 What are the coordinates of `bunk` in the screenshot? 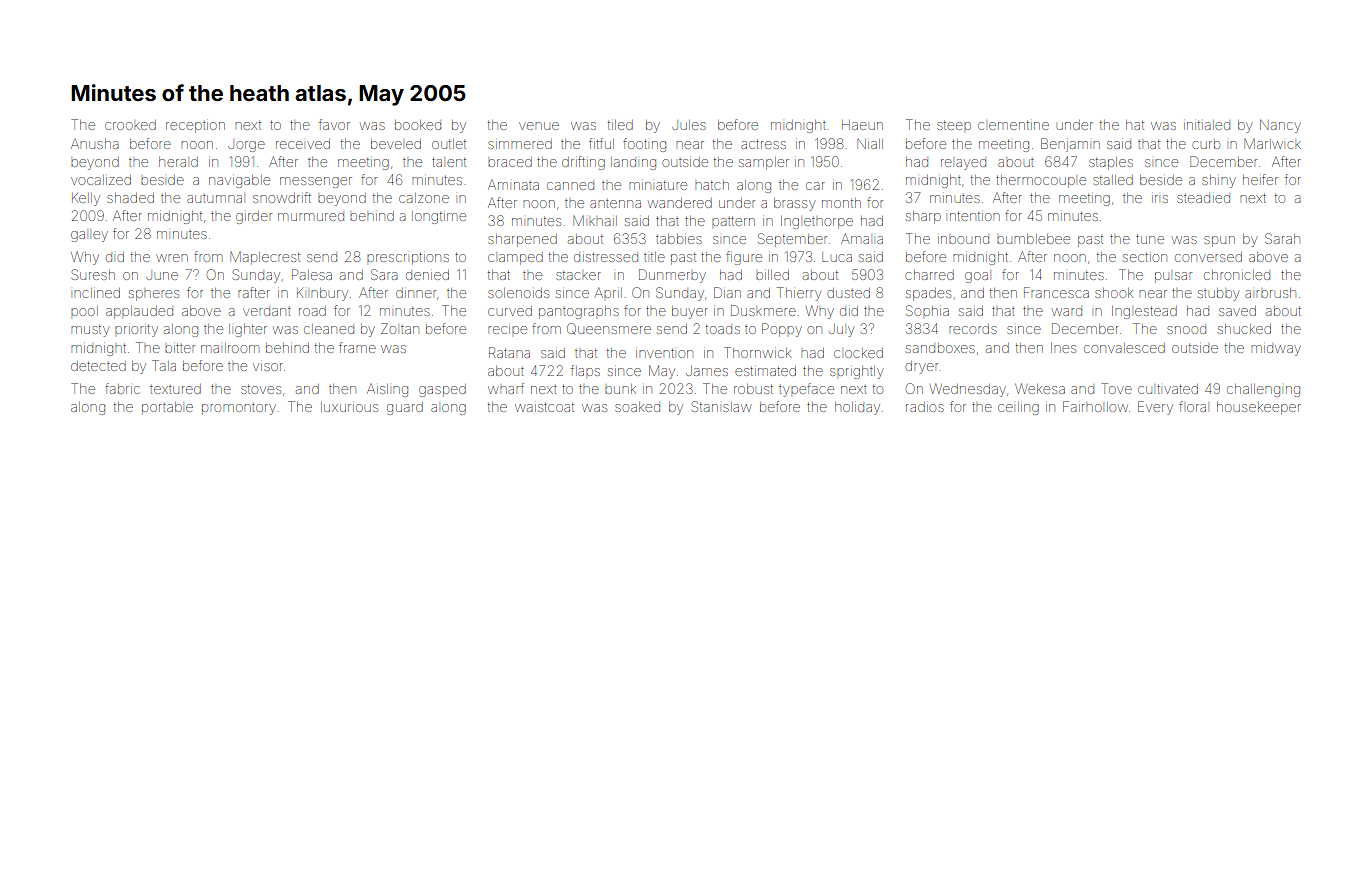 It's located at (620, 389).
